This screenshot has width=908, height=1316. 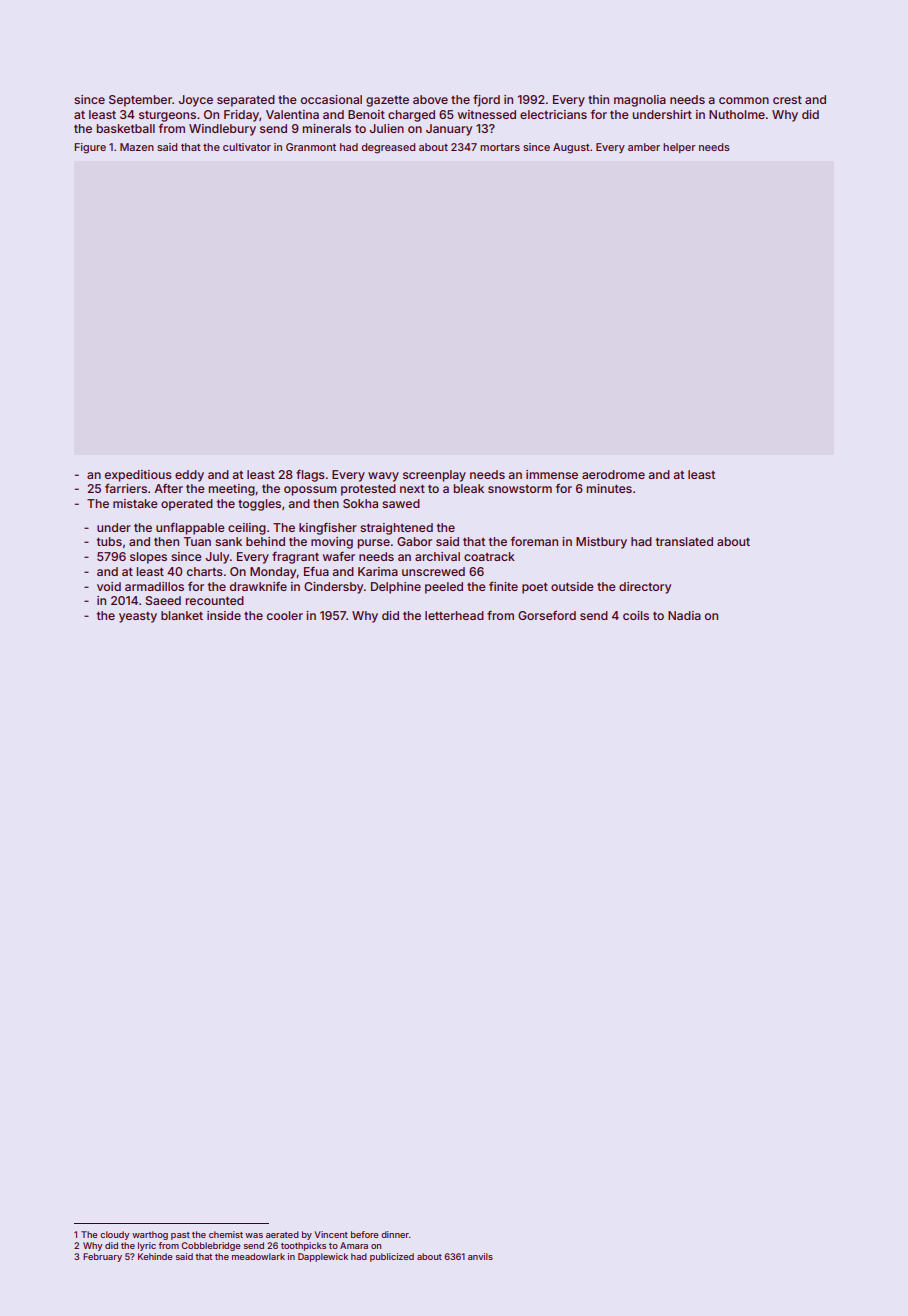 I want to click on wafer, so click(x=339, y=556).
